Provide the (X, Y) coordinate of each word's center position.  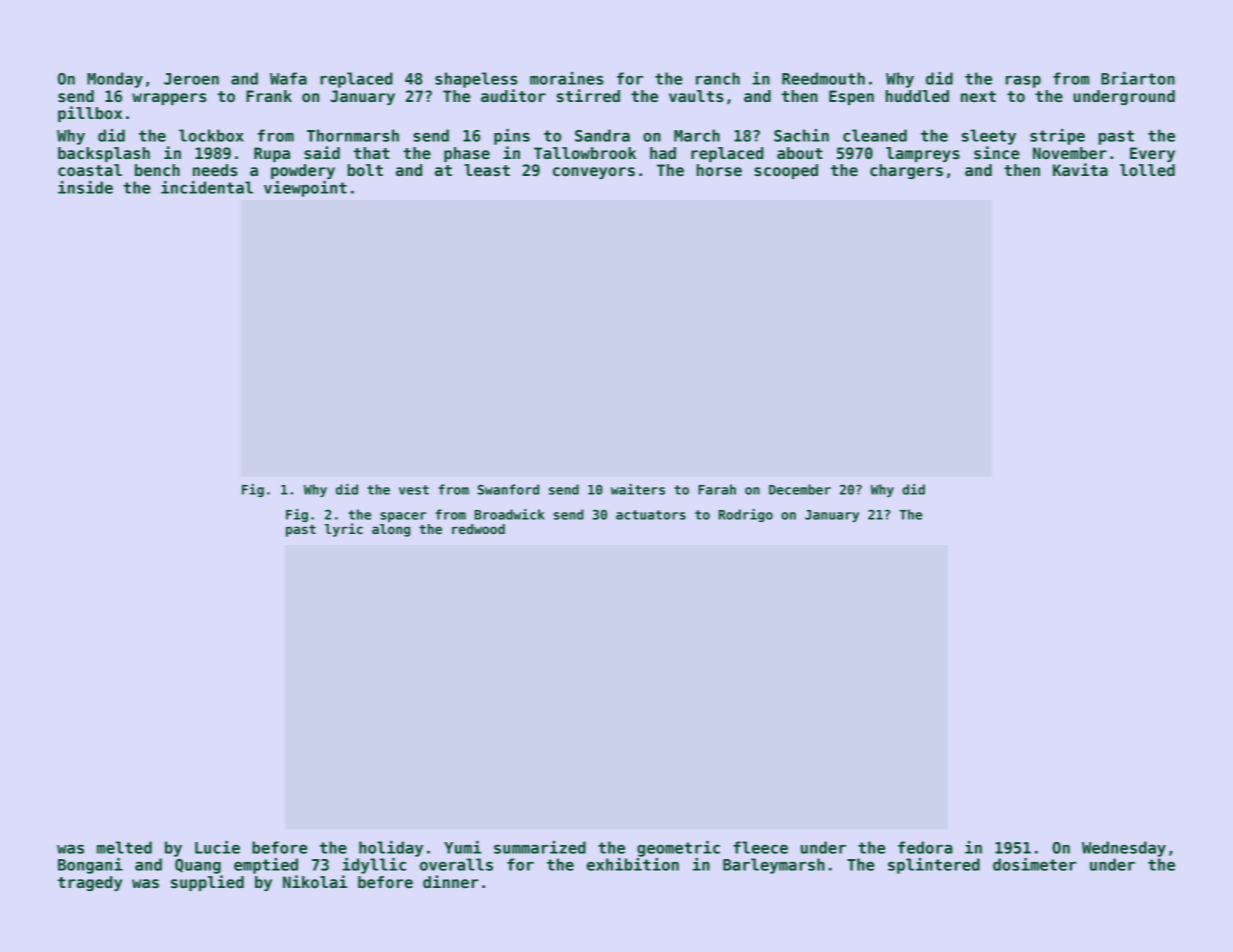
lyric (344, 530)
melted (124, 847)
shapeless (476, 80)
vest (414, 490)
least (487, 170)
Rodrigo (746, 515)
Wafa (288, 78)
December (800, 489)
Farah (717, 489)
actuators (651, 515)
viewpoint (305, 189)
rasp (1023, 81)
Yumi (462, 847)
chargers (906, 171)
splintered (934, 866)
